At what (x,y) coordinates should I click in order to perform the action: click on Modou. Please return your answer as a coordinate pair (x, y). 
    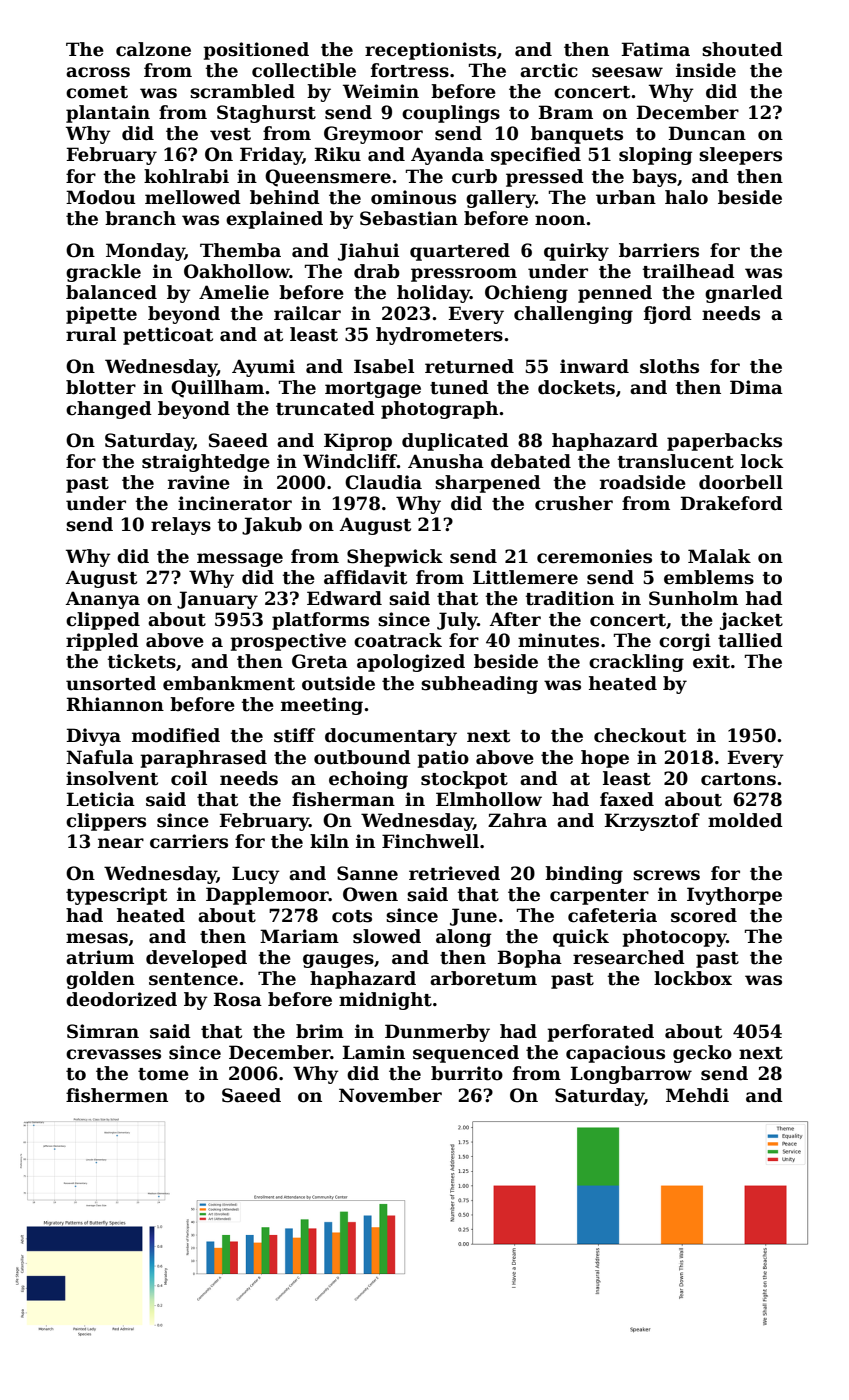
    Looking at the image, I should click on (101, 197).
